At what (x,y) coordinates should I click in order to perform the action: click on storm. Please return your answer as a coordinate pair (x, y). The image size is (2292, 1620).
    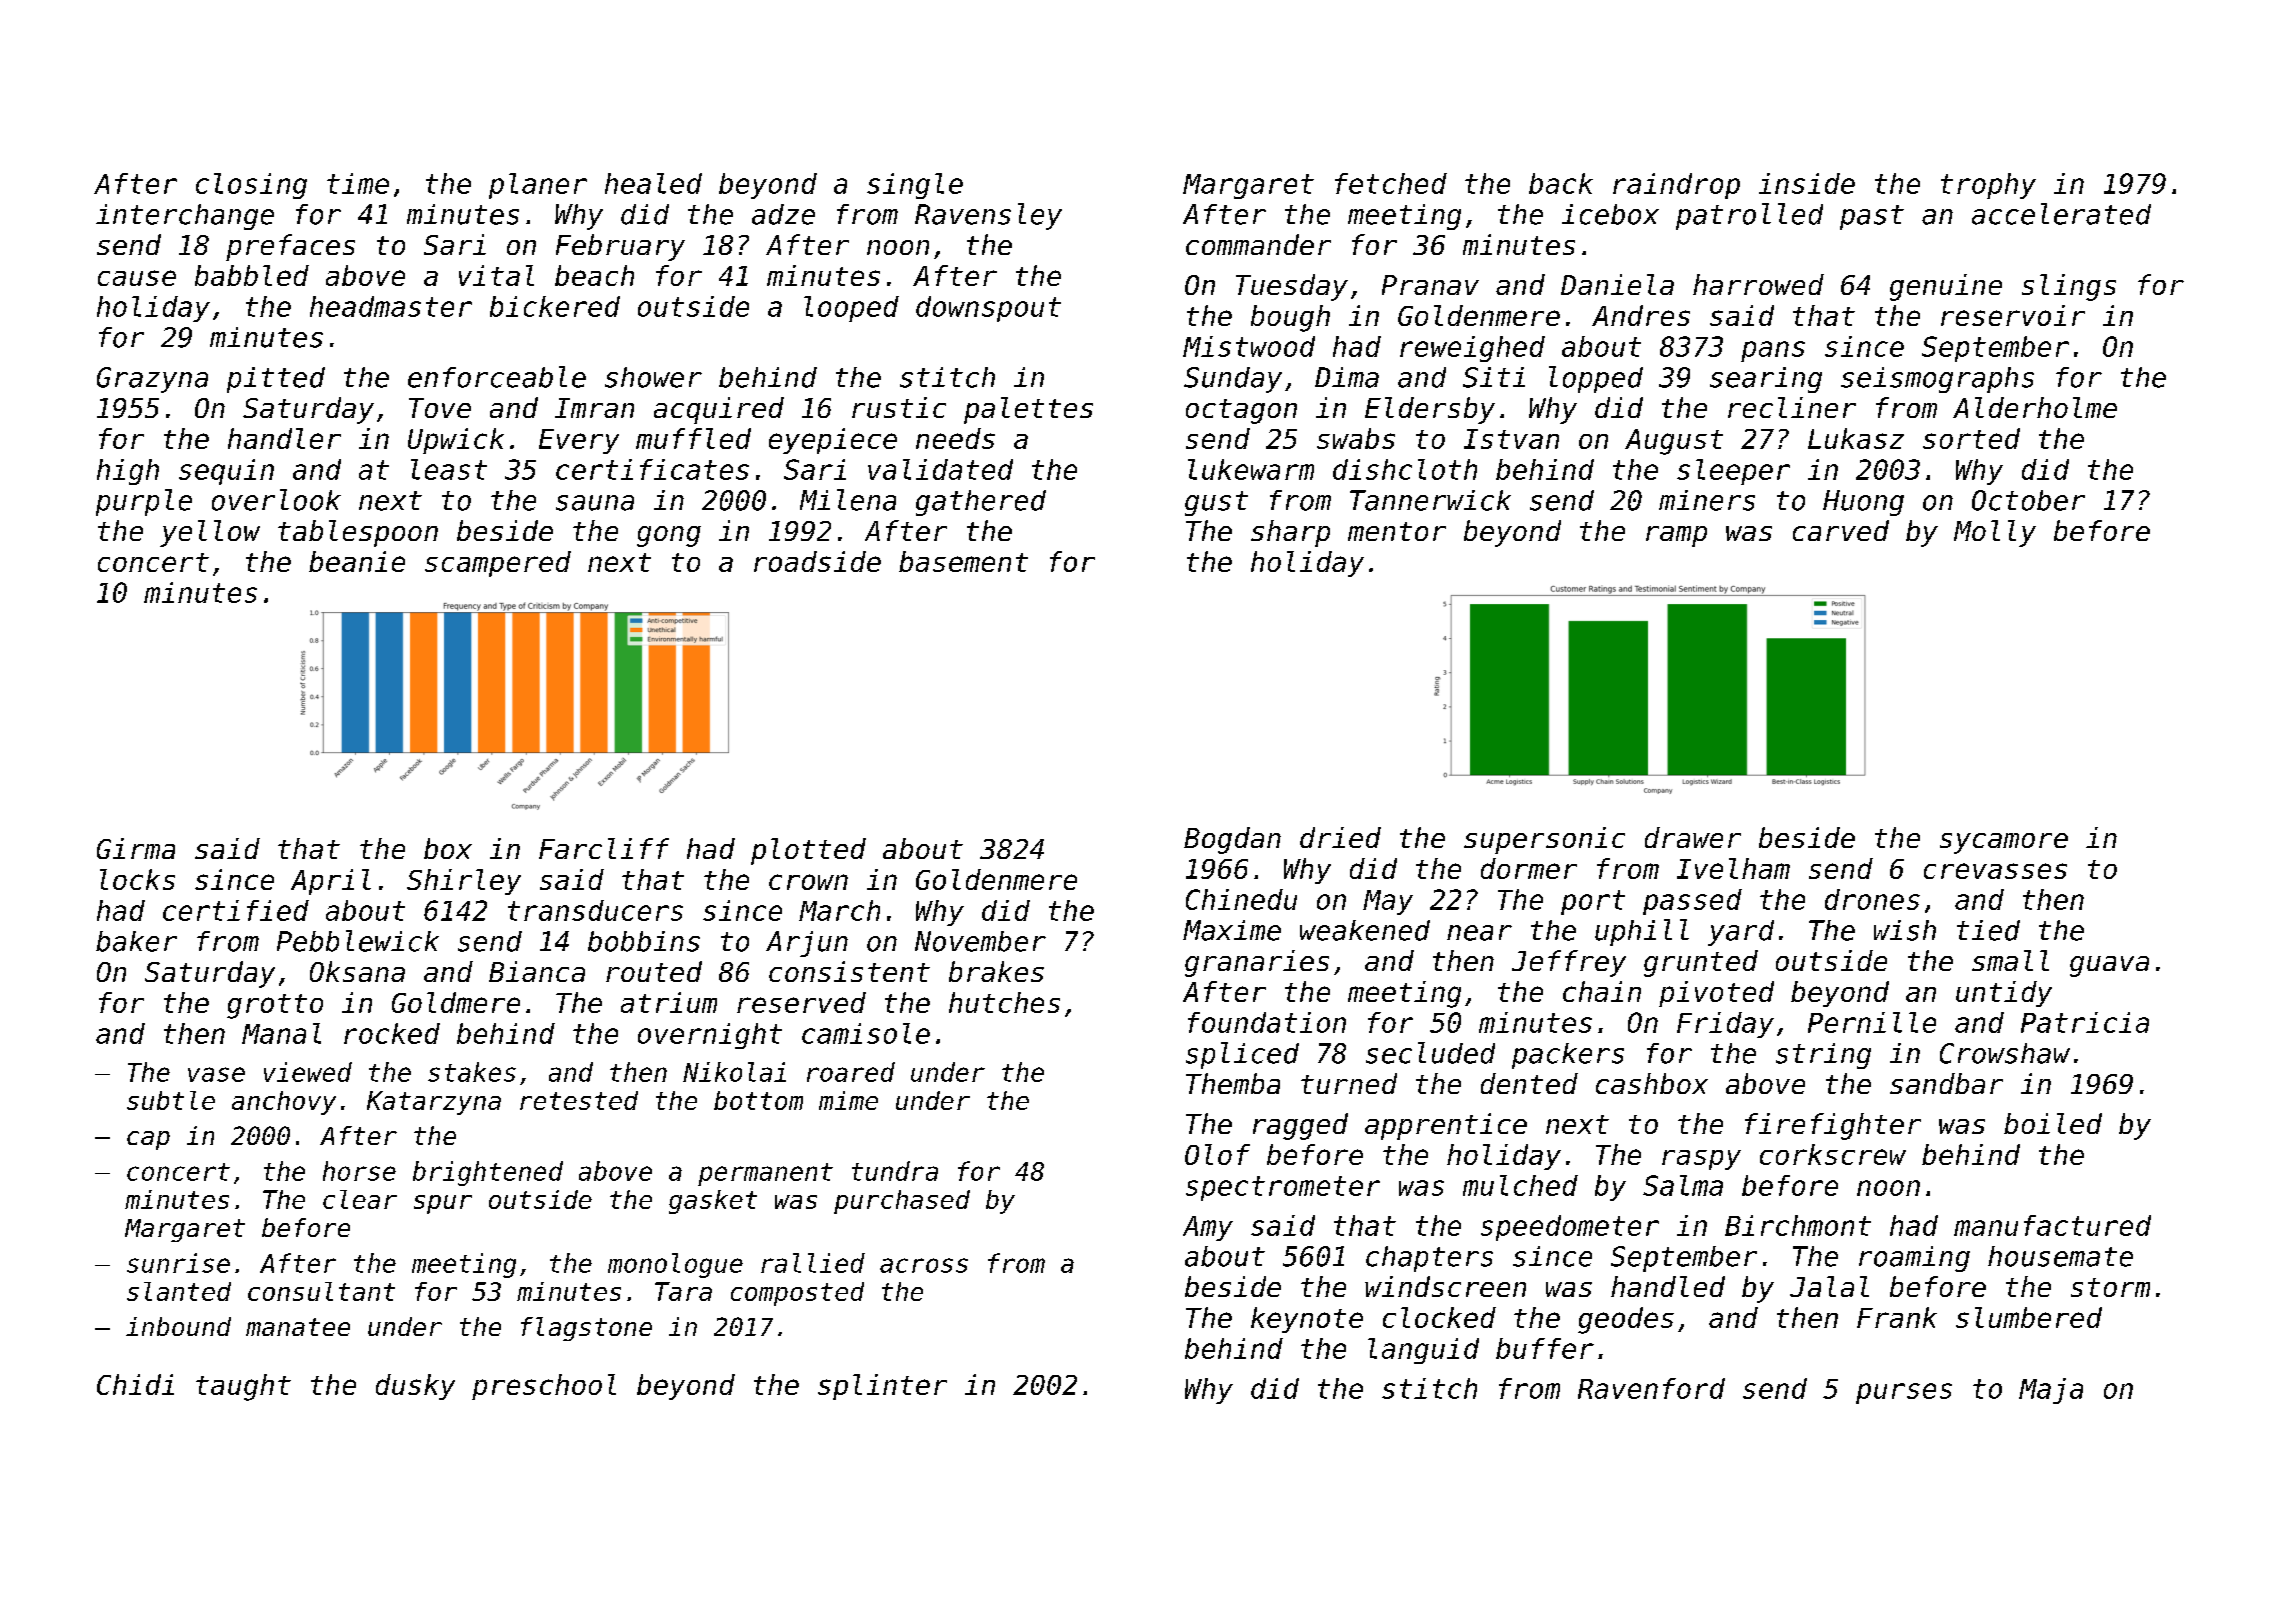
    Looking at the image, I should click on (2110, 1287).
